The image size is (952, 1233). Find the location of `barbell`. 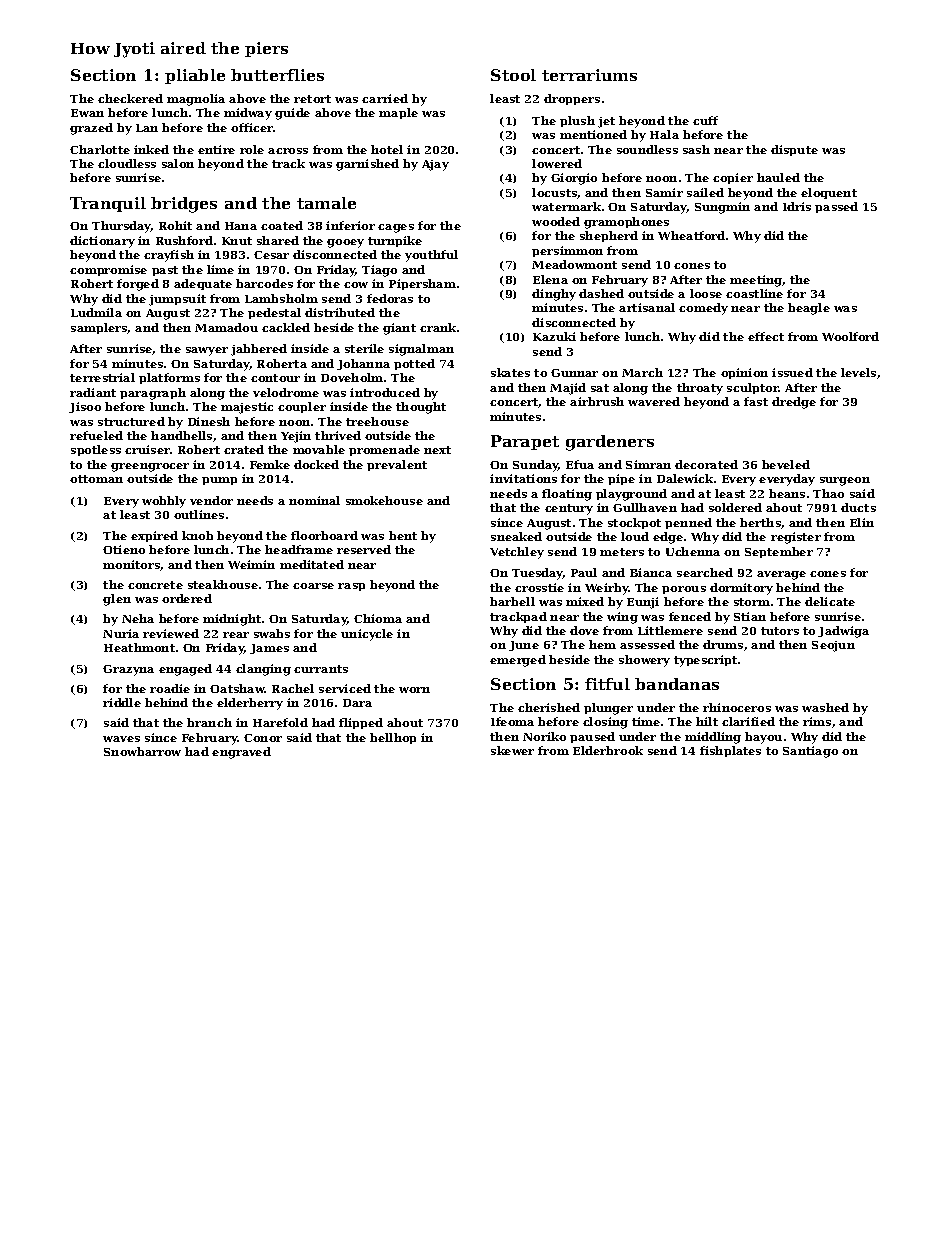

barbell is located at coordinates (512, 601).
